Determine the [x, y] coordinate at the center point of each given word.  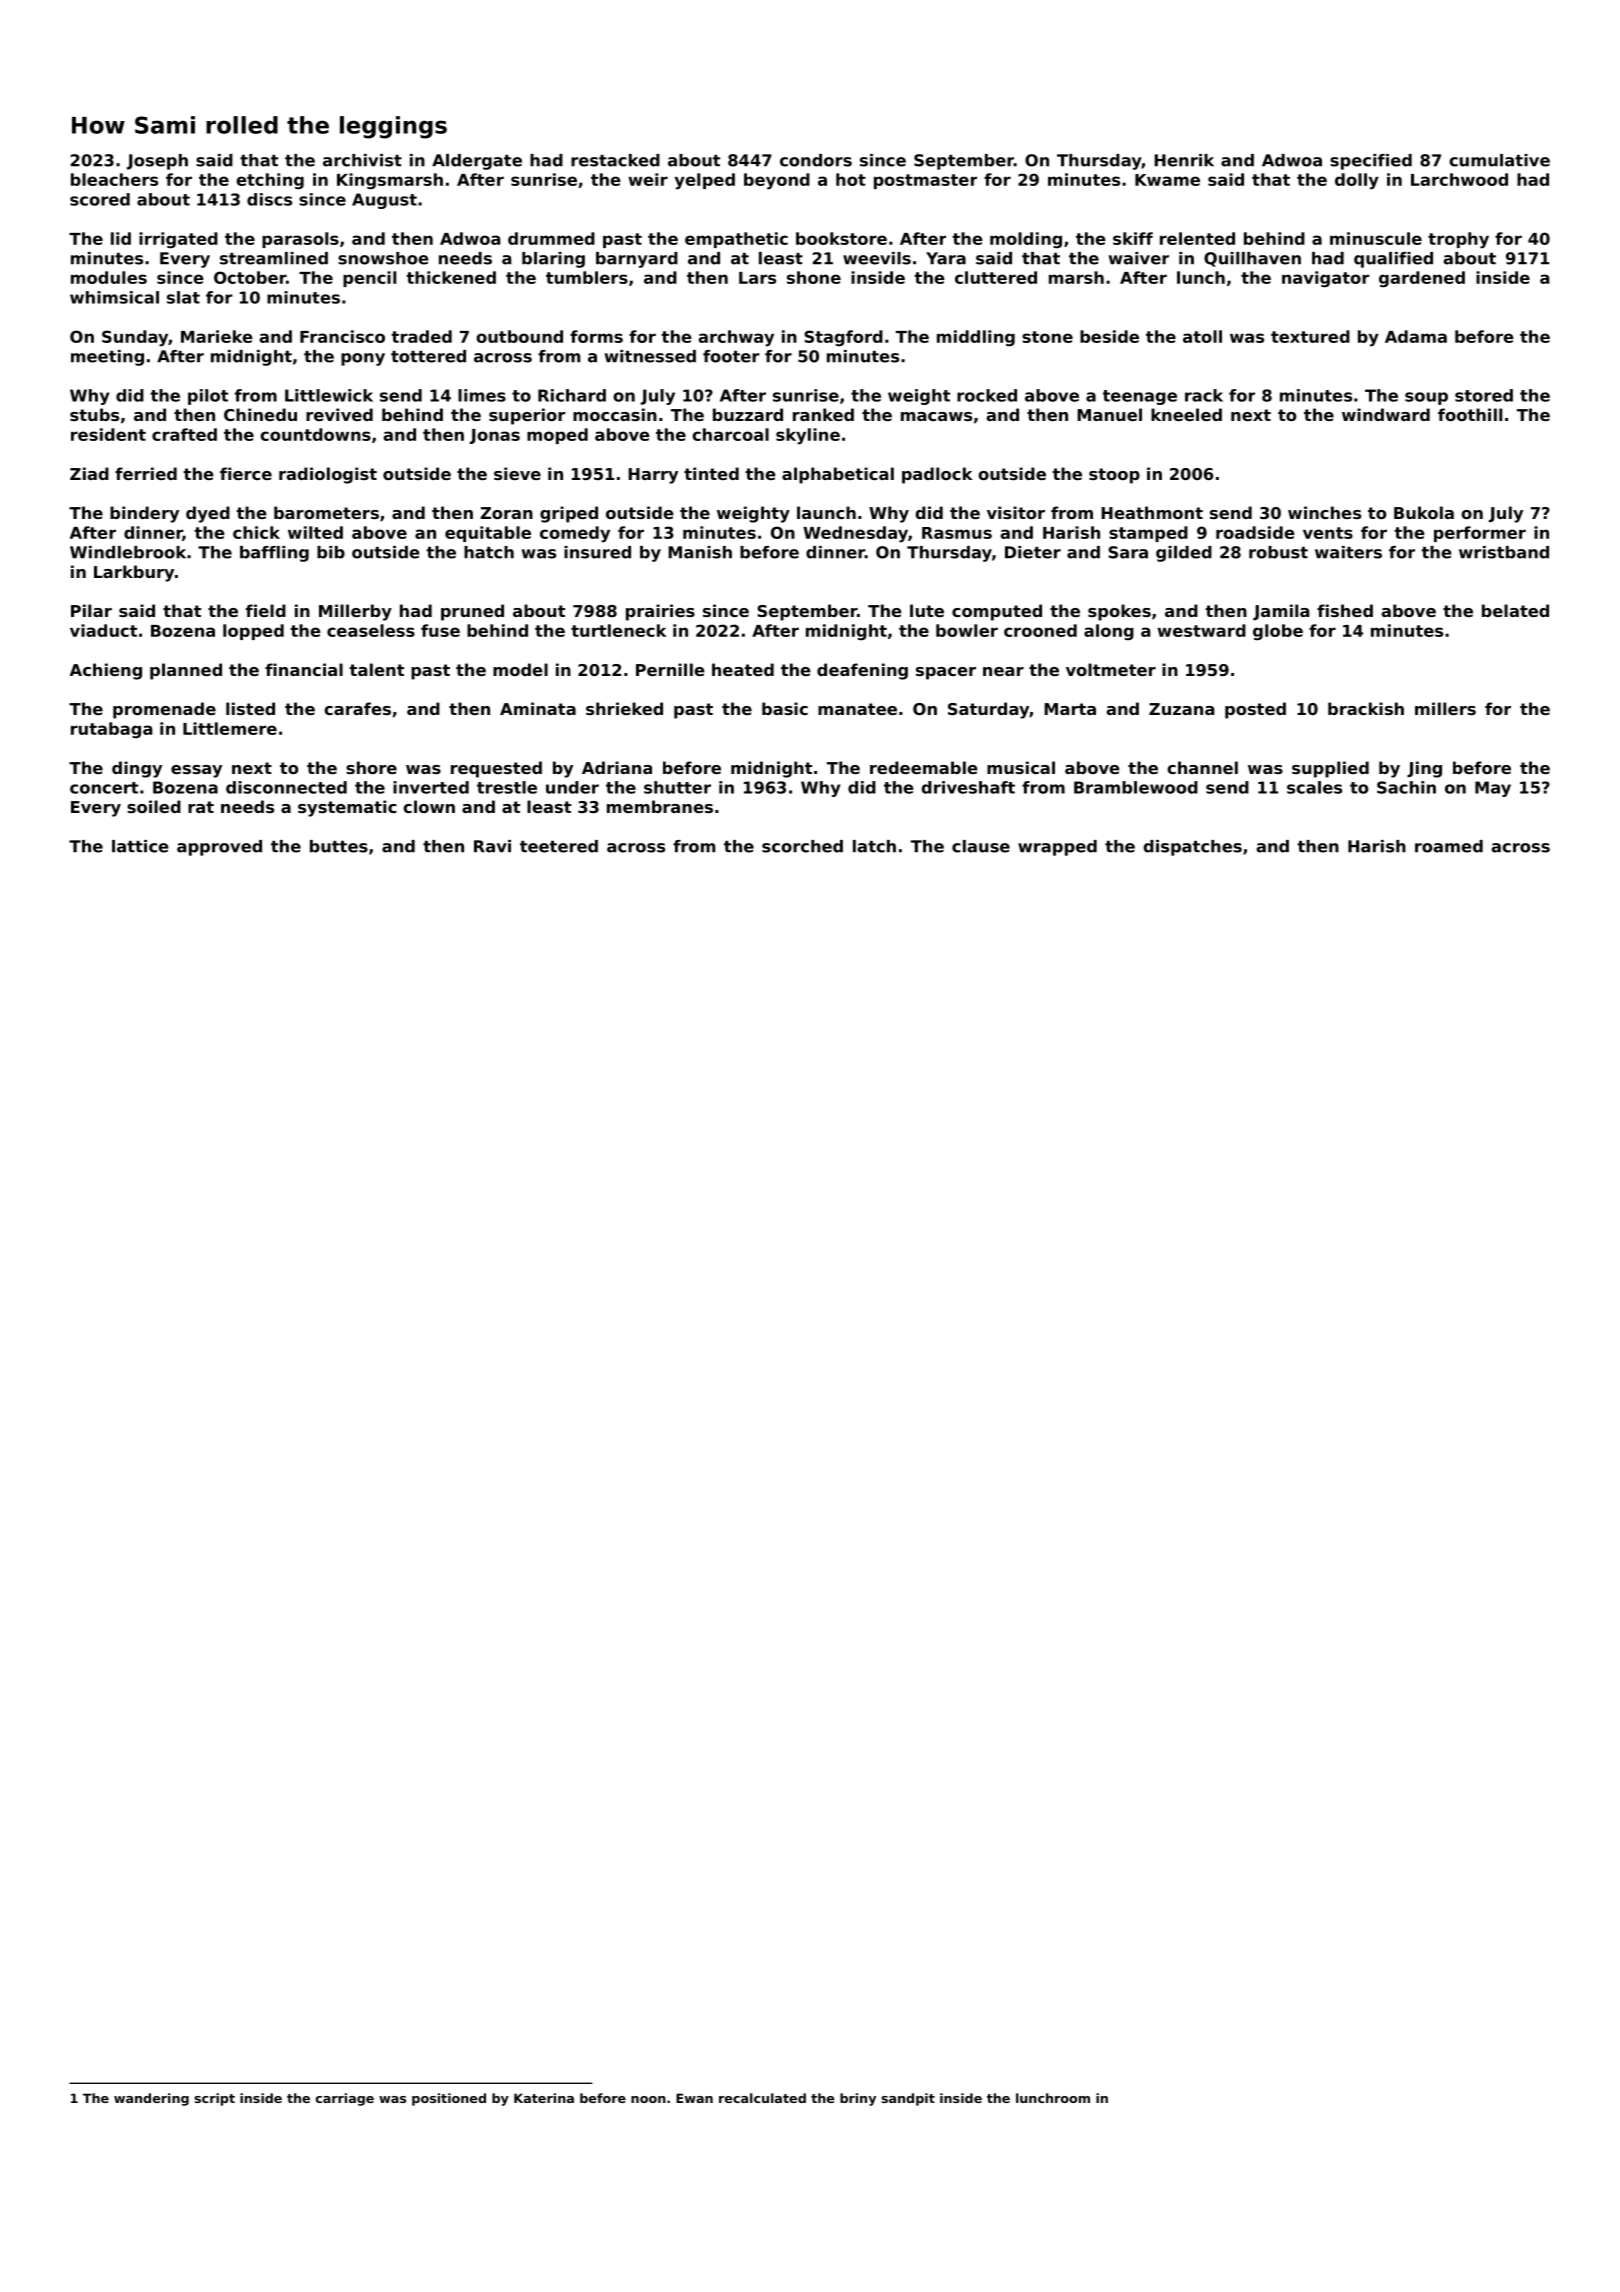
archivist [362, 160]
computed [997, 612]
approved [219, 848]
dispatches [1193, 848]
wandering [151, 2099]
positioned [449, 2099]
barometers [326, 512]
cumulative [1499, 160]
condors [816, 160]
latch [874, 846]
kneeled [1186, 414]
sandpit [908, 2099]
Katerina [544, 2098]
